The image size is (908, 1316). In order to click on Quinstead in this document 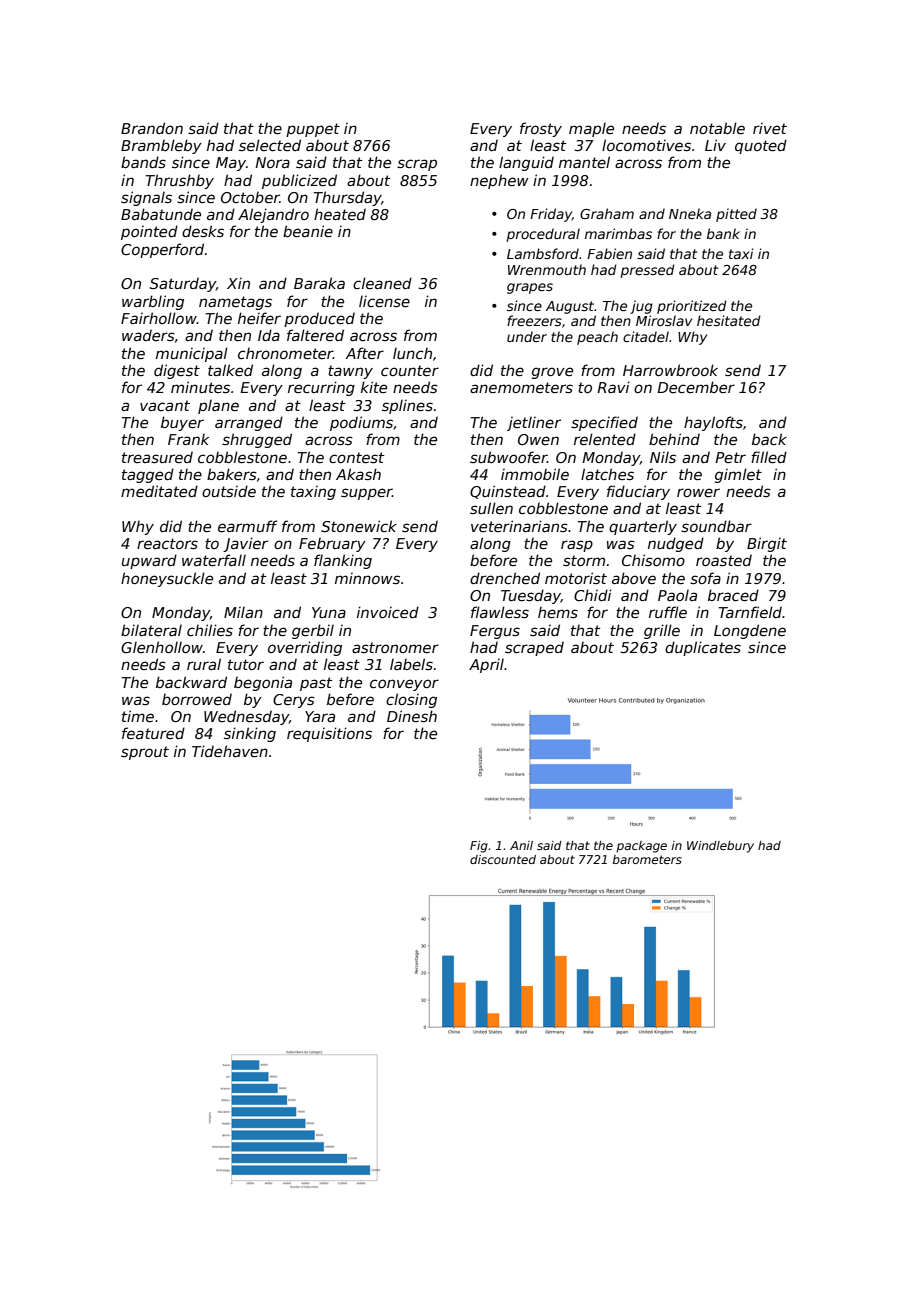, I will do `click(508, 492)`.
